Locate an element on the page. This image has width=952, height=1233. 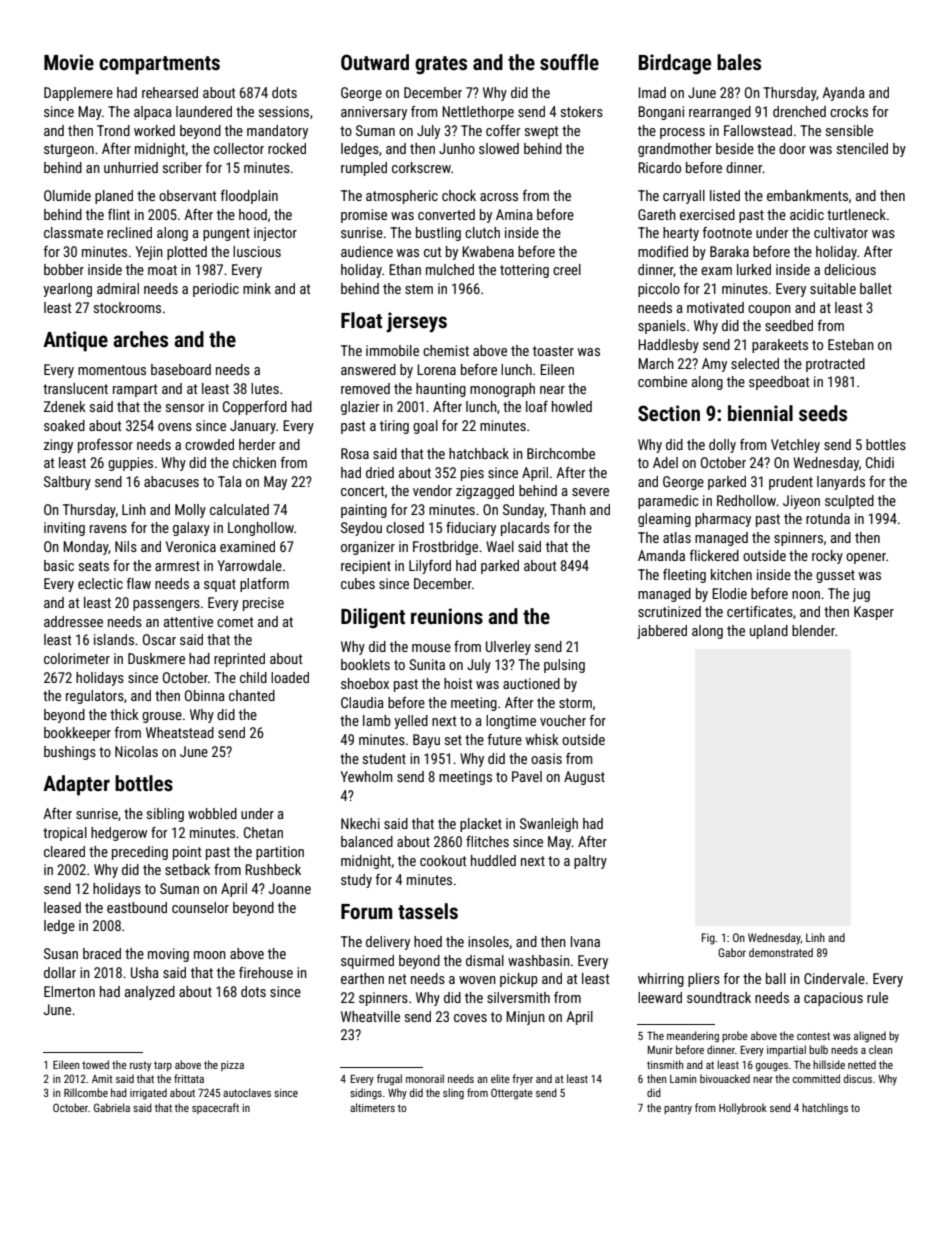
grates is located at coordinates (441, 65).
